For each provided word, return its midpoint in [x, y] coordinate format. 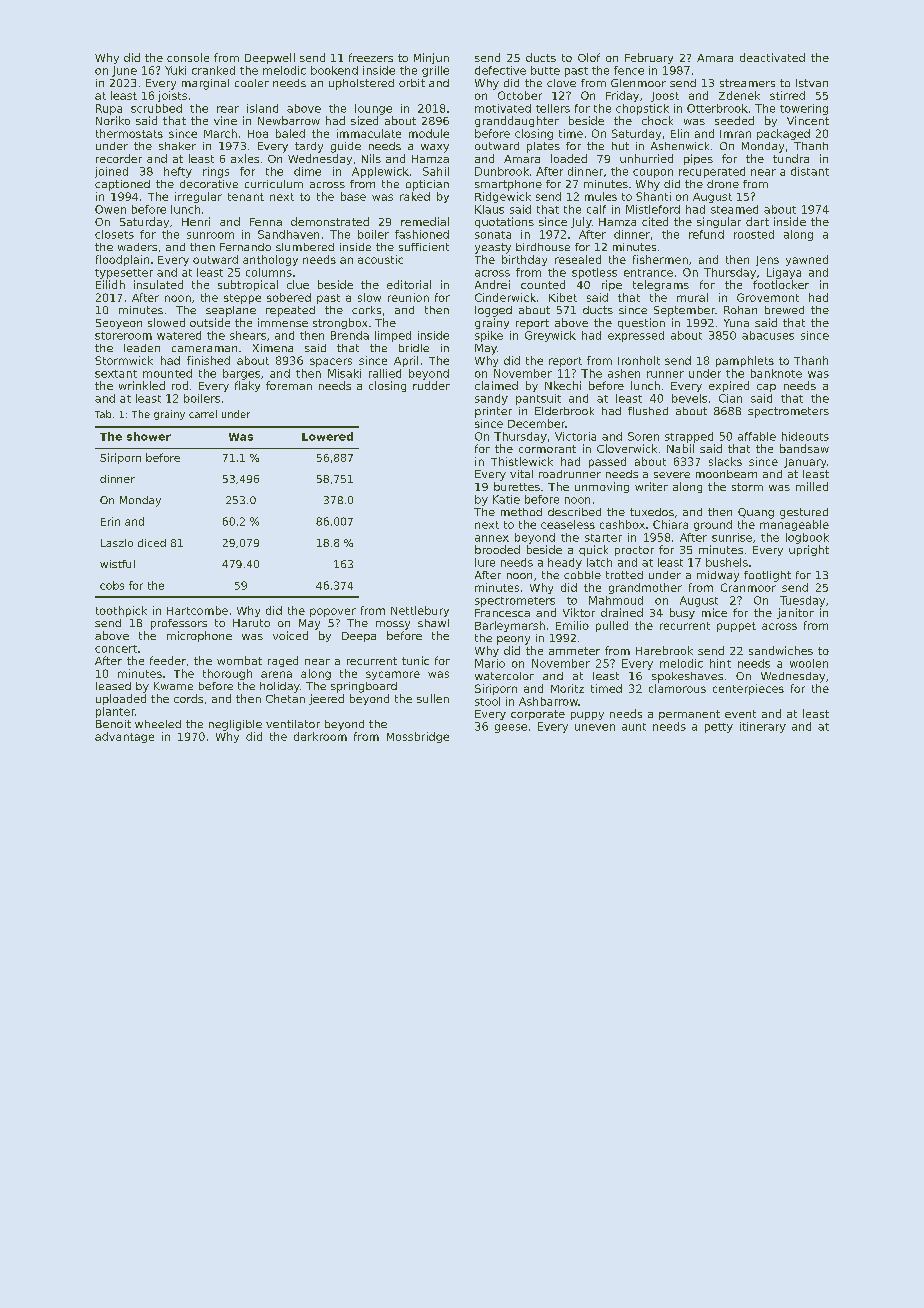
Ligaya [784, 273]
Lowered [327, 436]
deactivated [772, 57]
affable [757, 436]
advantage [124, 737]
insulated [158, 284]
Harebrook [664, 650]
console [188, 57]
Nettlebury [420, 611]
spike [489, 336]
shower [149, 436]
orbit [412, 83]
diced [152, 543]
